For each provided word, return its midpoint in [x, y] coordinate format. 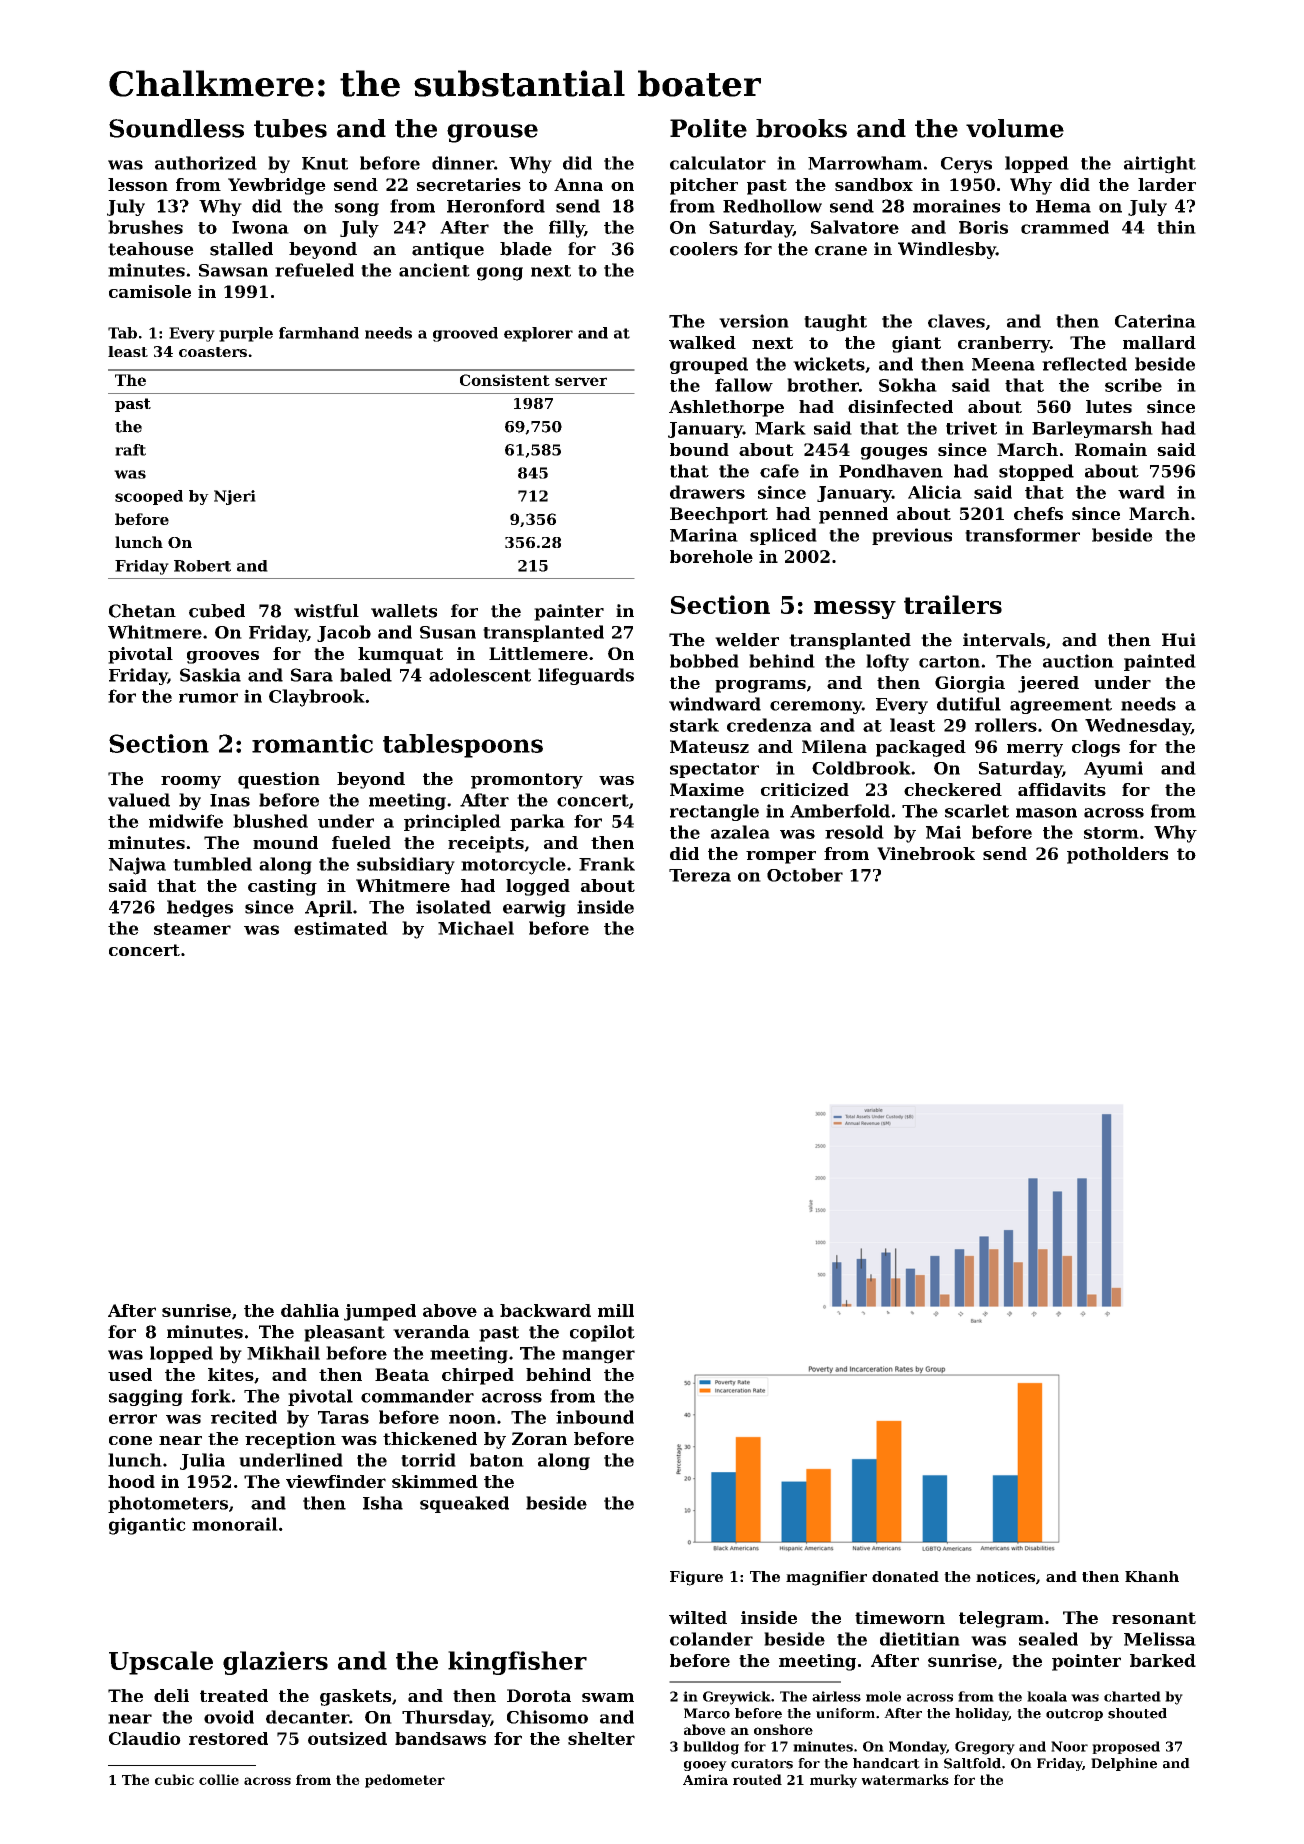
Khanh [1152, 1576]
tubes [290, 128]
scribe [1133, 385]
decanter [307, 1717]
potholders [1117, 855]
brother [823, 385]
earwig [534, 908]
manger [598, 1357]
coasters [213, 352]
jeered [1048, 684]
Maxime [707, 789]
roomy [191, 782]
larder [1167, 184]
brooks [801, 128]
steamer [192, 929]
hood [131, 1481]
